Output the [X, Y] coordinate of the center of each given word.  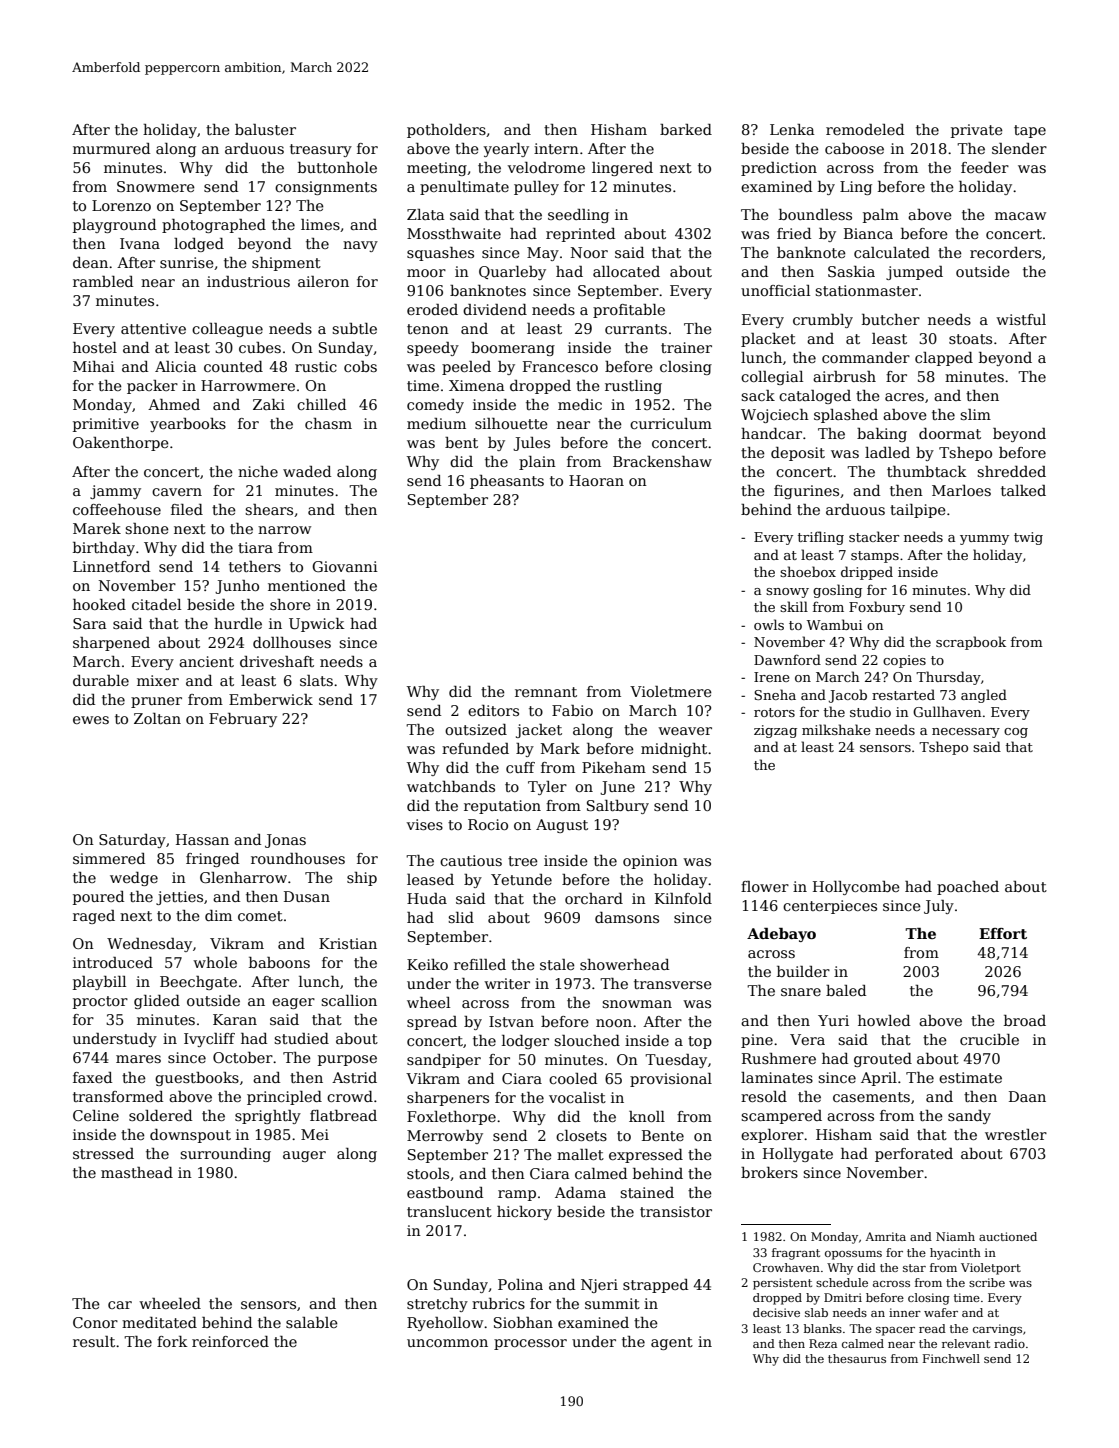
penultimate [464, 188]
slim [975, 414]
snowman [637, 1004]
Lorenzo [121, 205]
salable [312, 1322]
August [562, 826]
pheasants [507, 482]
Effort [1003, 933]
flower [765, 886]
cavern [177, 492]
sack [758, 395]
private [977, 131]
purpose [347, 1060]
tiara [255, 547]
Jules [531, 444]
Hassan [202, 839]
